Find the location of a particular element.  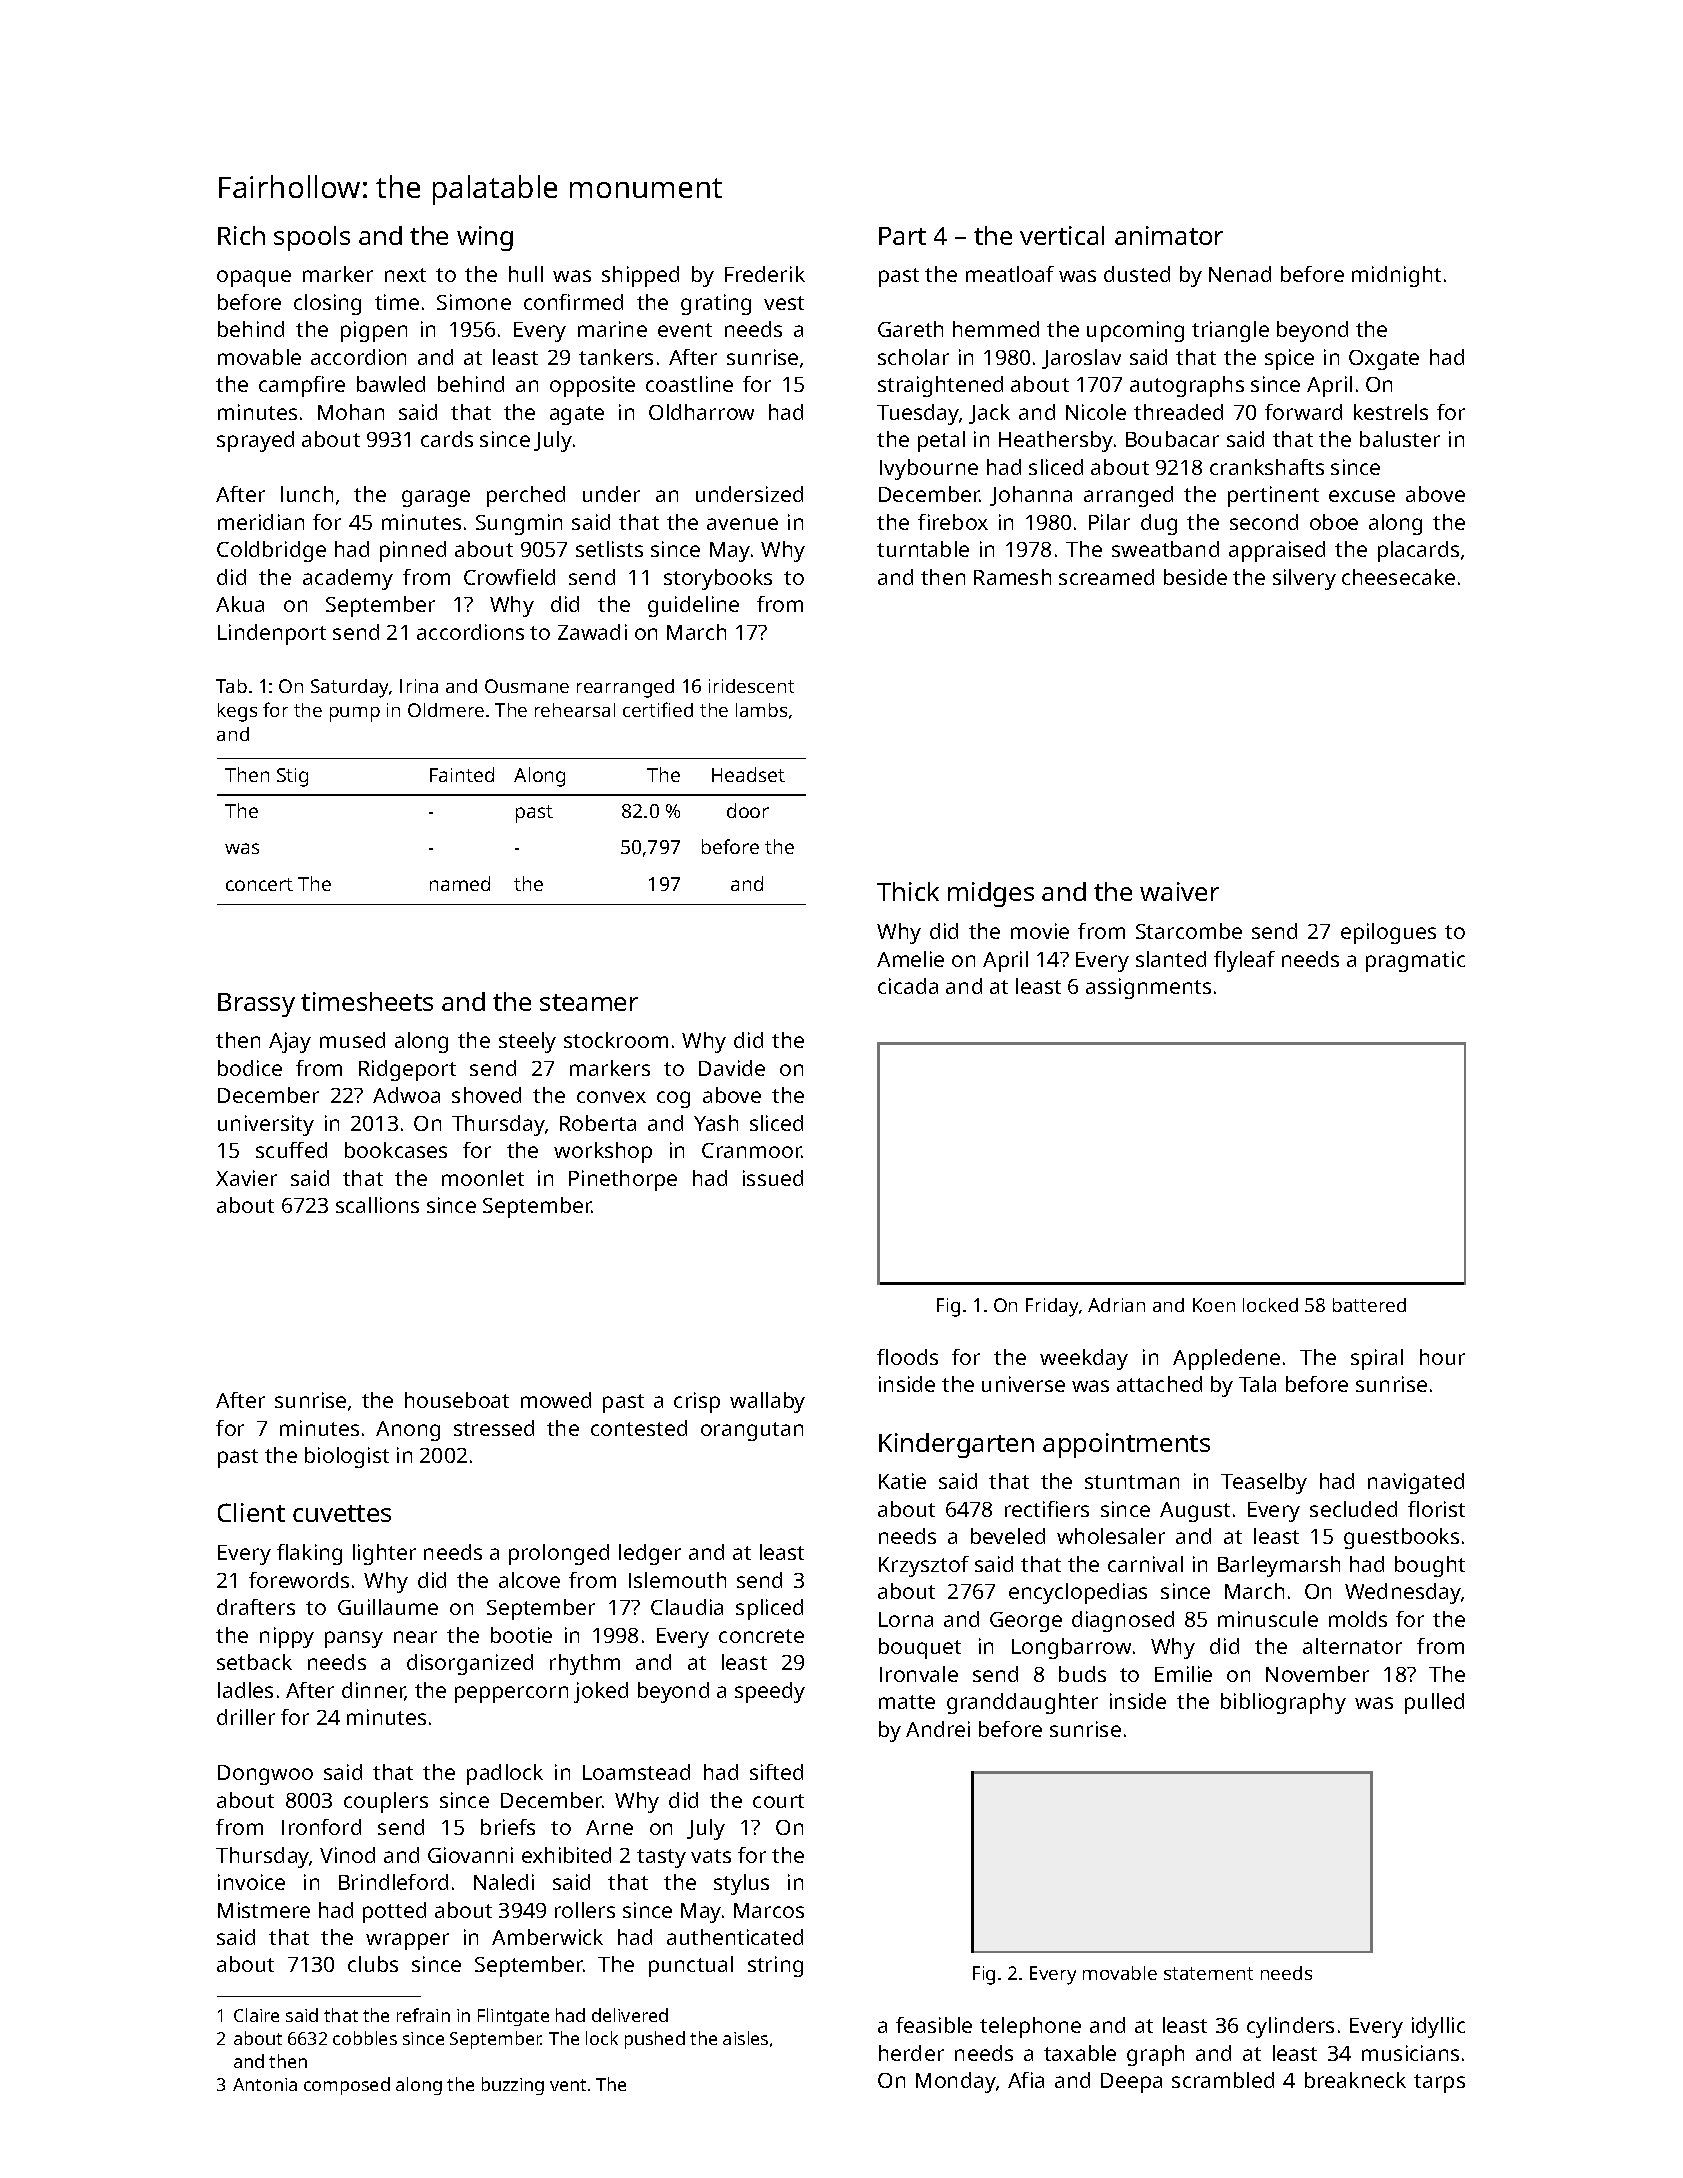

Headset is located at coordinates (748, 774).
